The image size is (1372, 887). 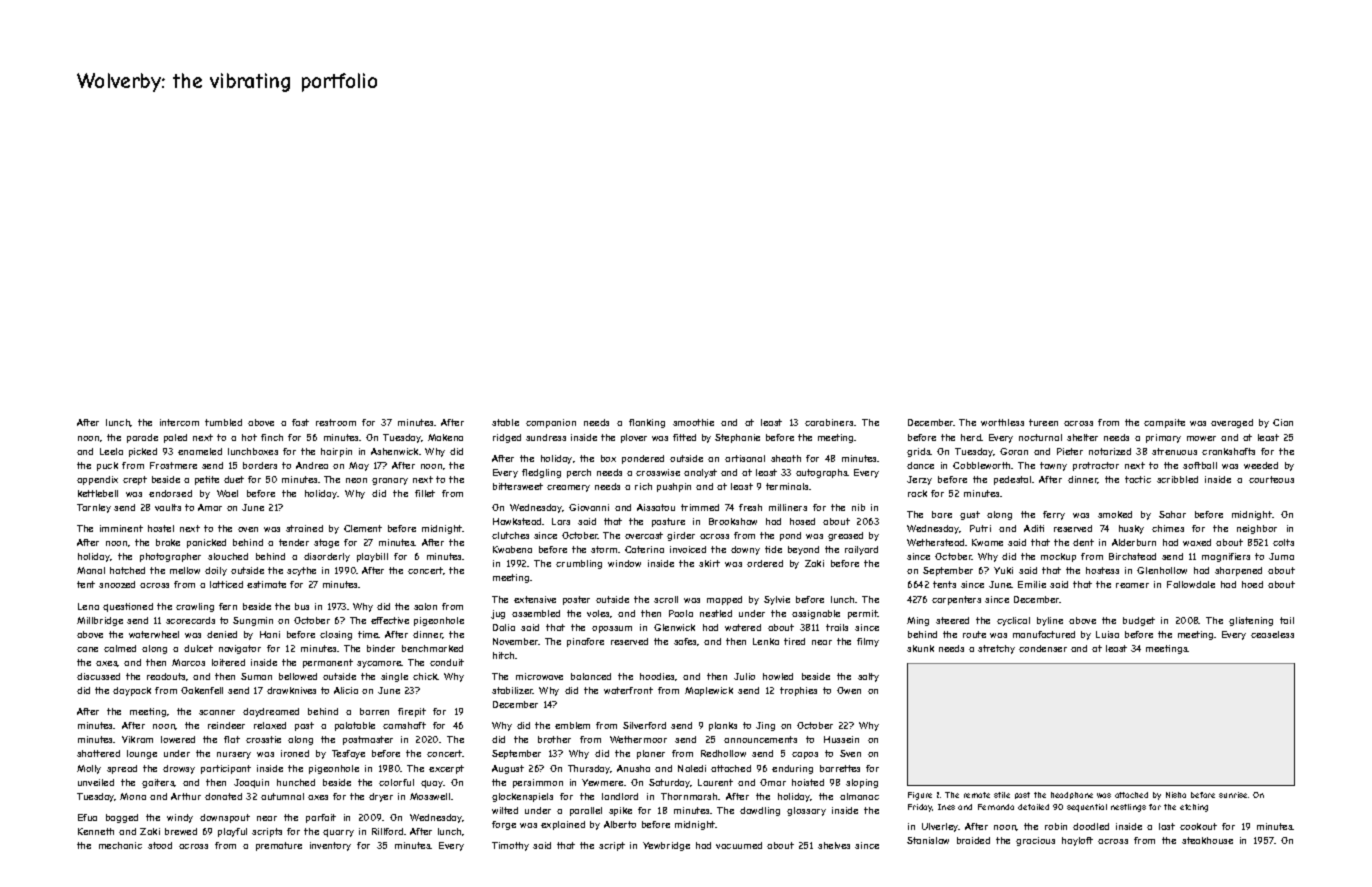 I want to click on carabiners, so click(x=829, y=422).
